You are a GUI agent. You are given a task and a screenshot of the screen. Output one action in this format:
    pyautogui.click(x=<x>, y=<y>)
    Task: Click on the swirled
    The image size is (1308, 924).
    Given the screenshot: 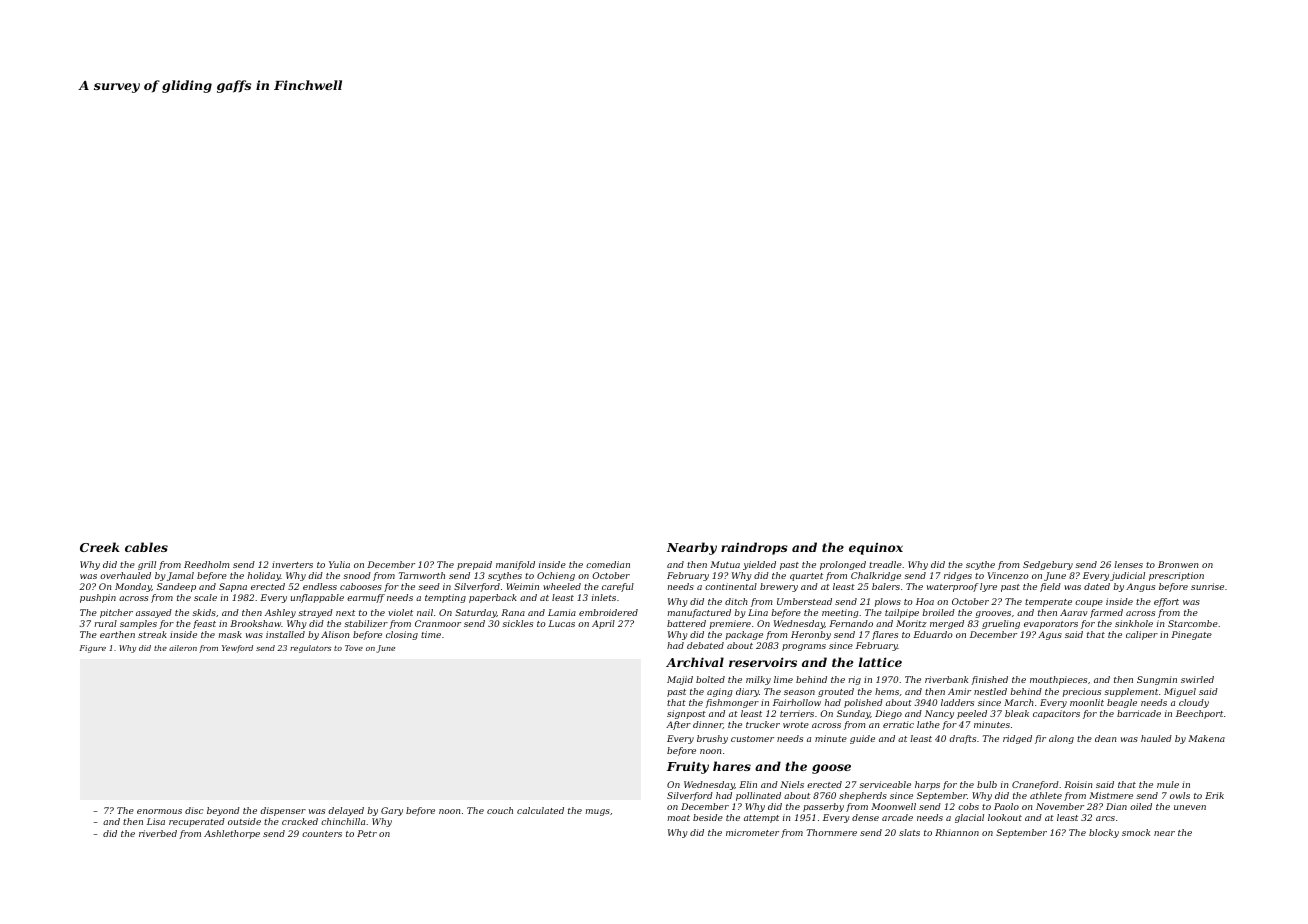 What is the action you would take?
    pyautogui.click(x=1197, y=679)
